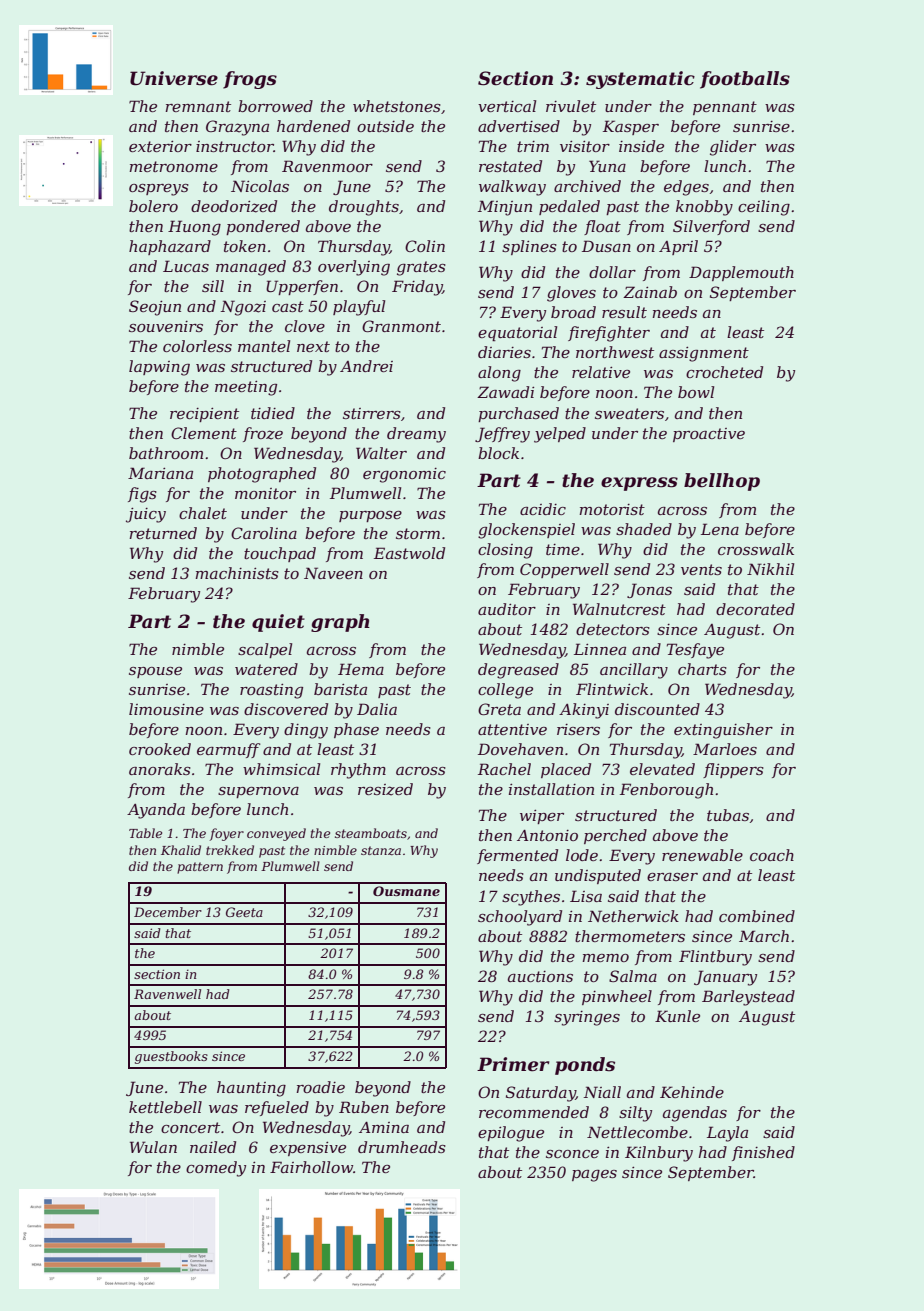 This screenshot has width=924, height=1311. Describe the element at coordinates (529, 247) in the screenshot. I see `splines` at that location.
